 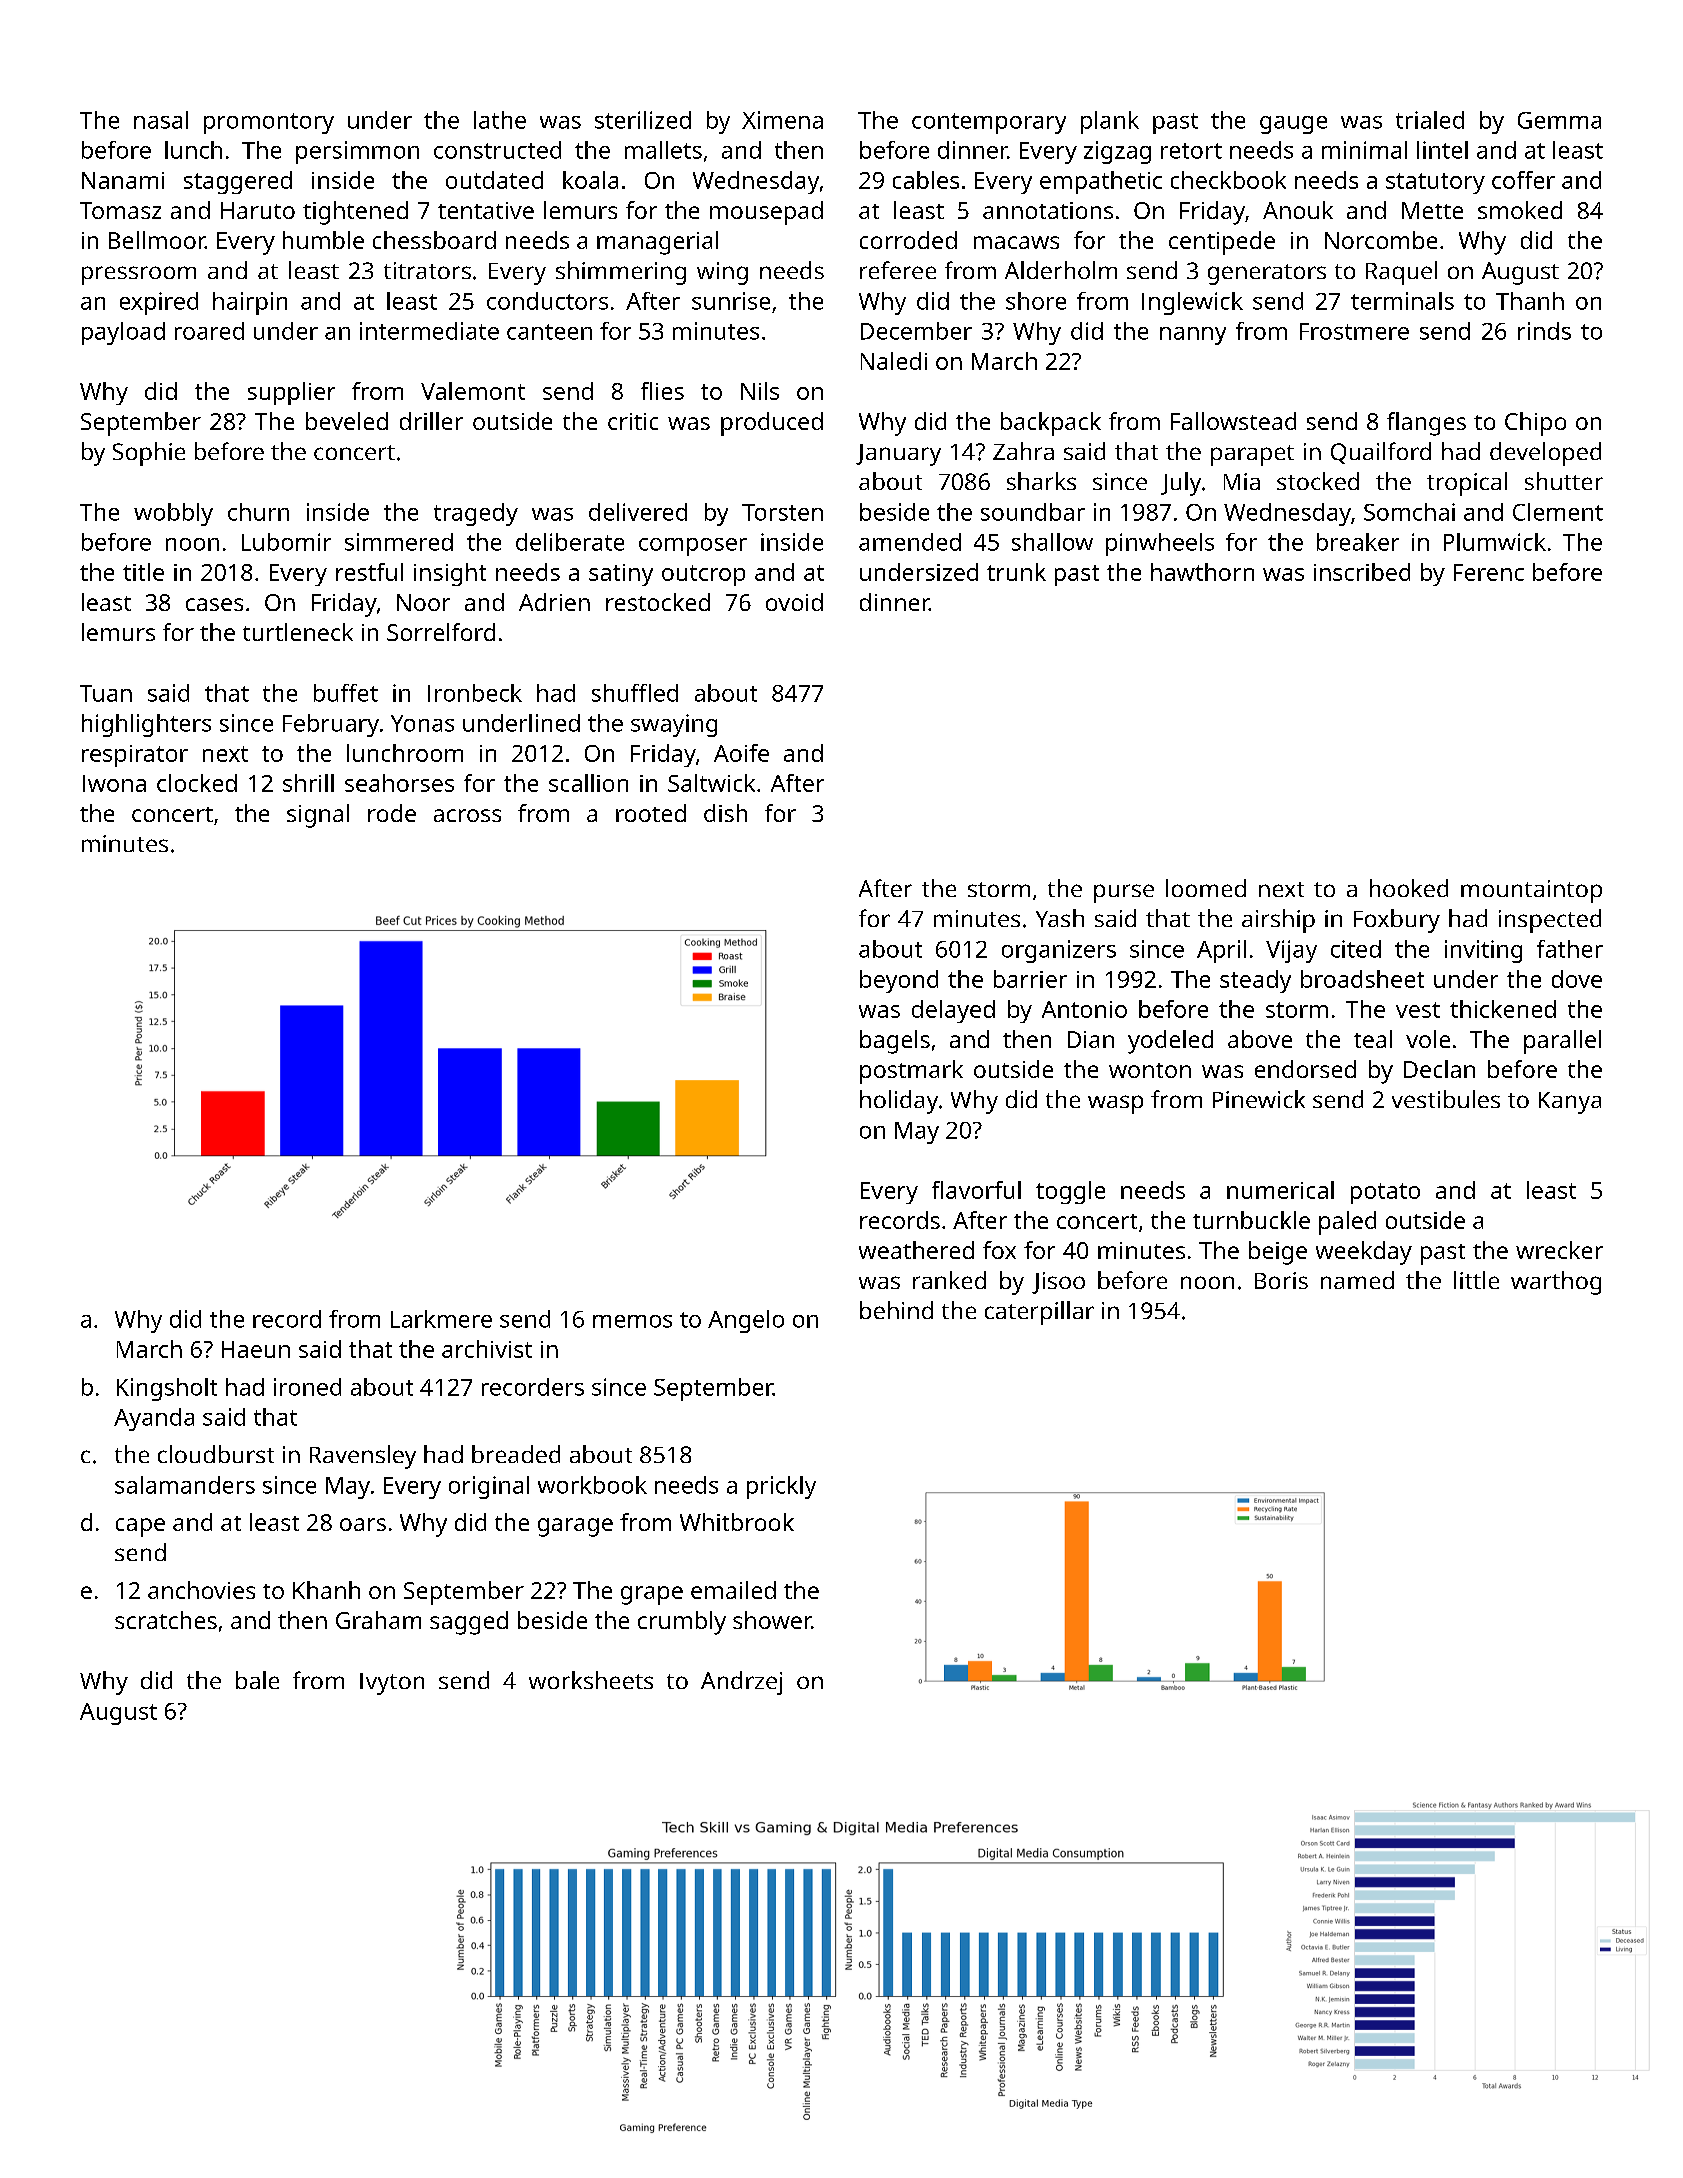 I want to click on hairpin, so click(x=250, y=303).
